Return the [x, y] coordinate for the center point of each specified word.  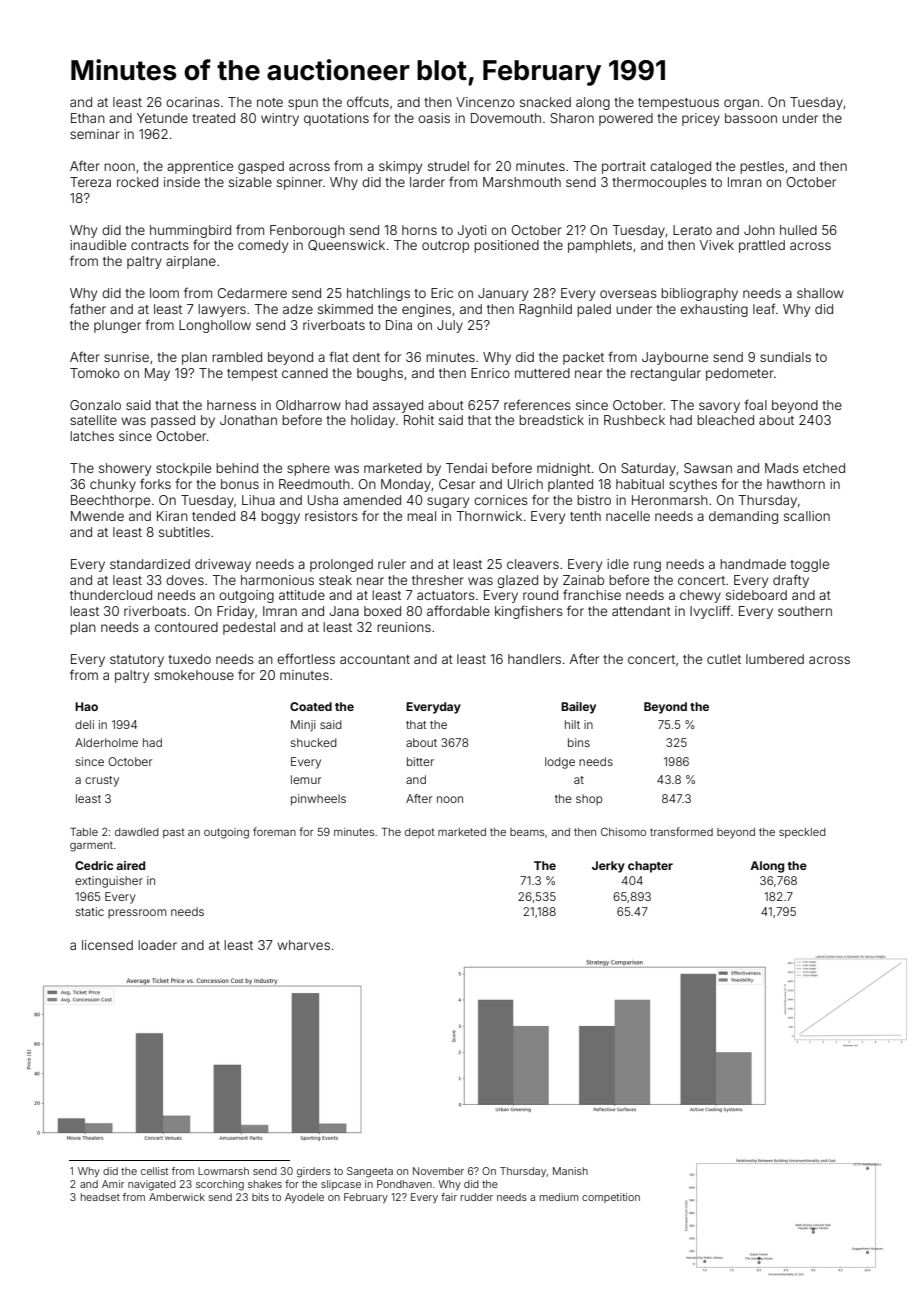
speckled [802, 833]
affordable [458, 610]
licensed [107, 945]
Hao [86, 706]
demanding [743, 517]
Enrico [490, 373]
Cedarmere [252, 293]
